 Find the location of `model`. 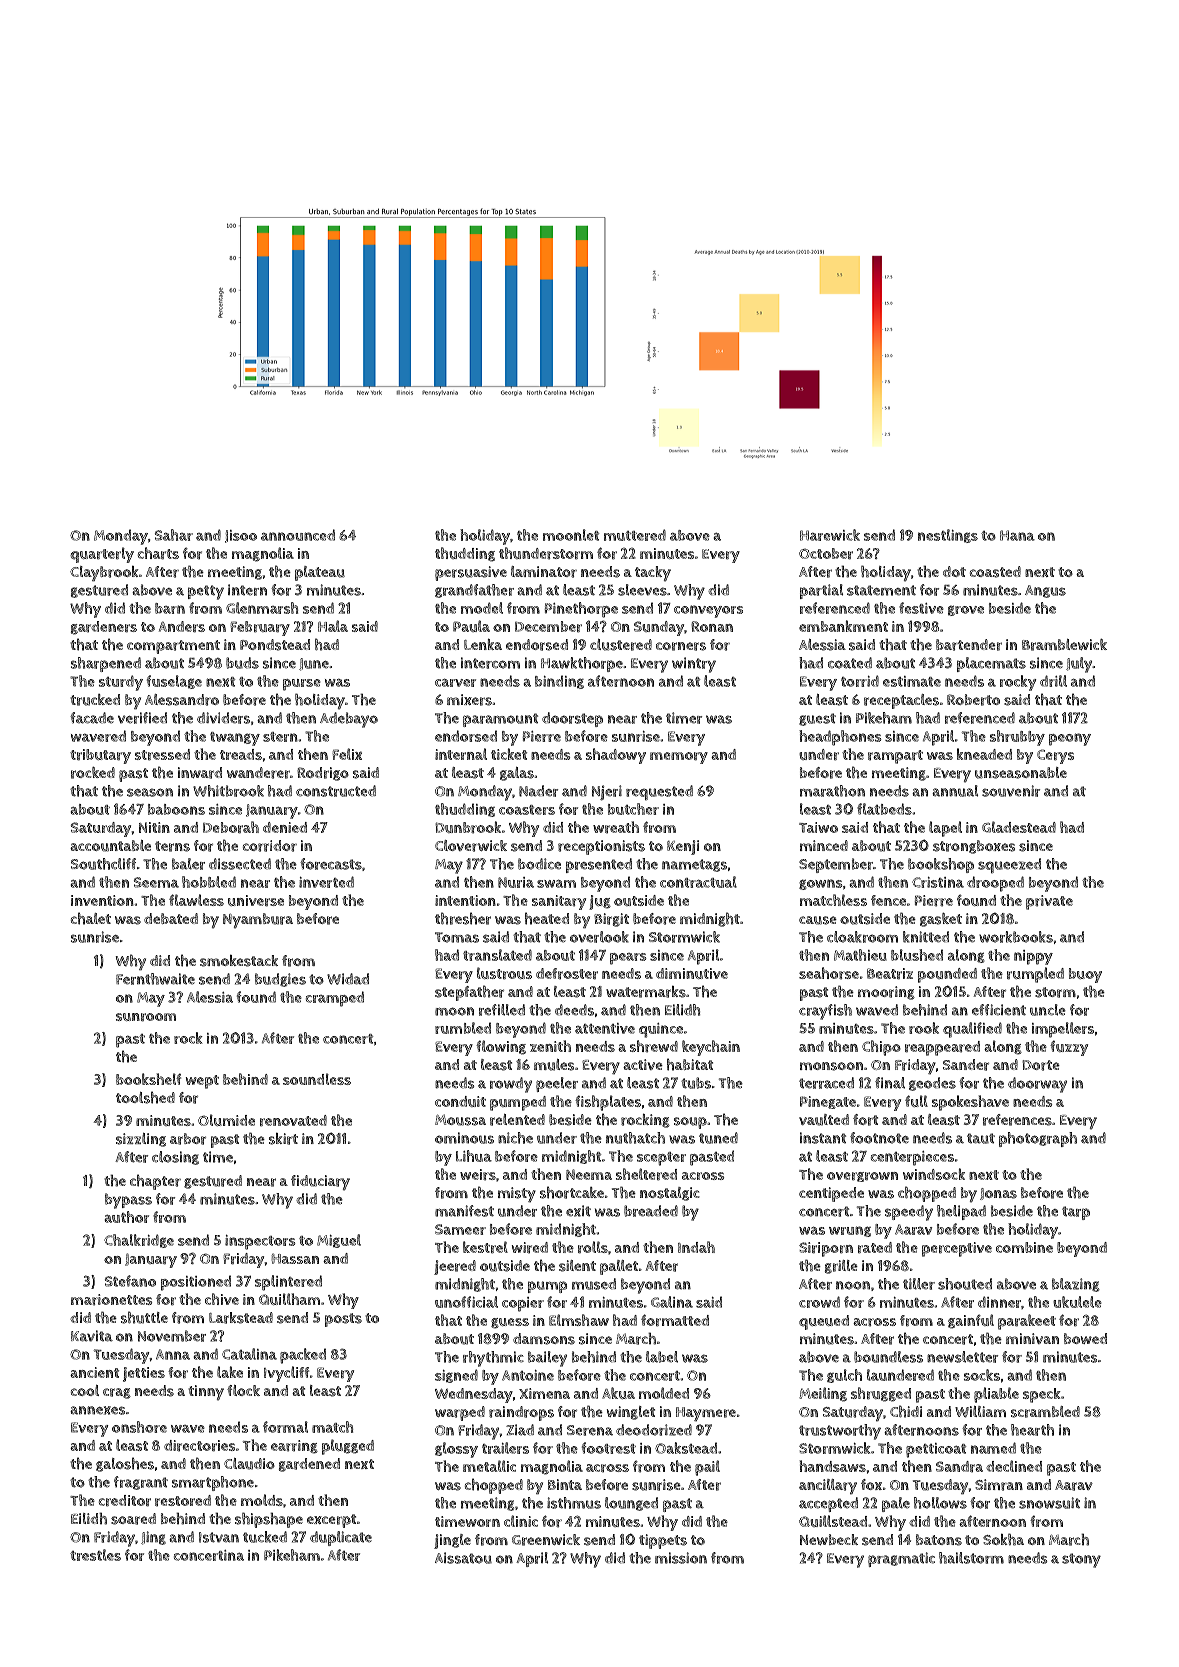

model is located at coordinates (482, 608).
